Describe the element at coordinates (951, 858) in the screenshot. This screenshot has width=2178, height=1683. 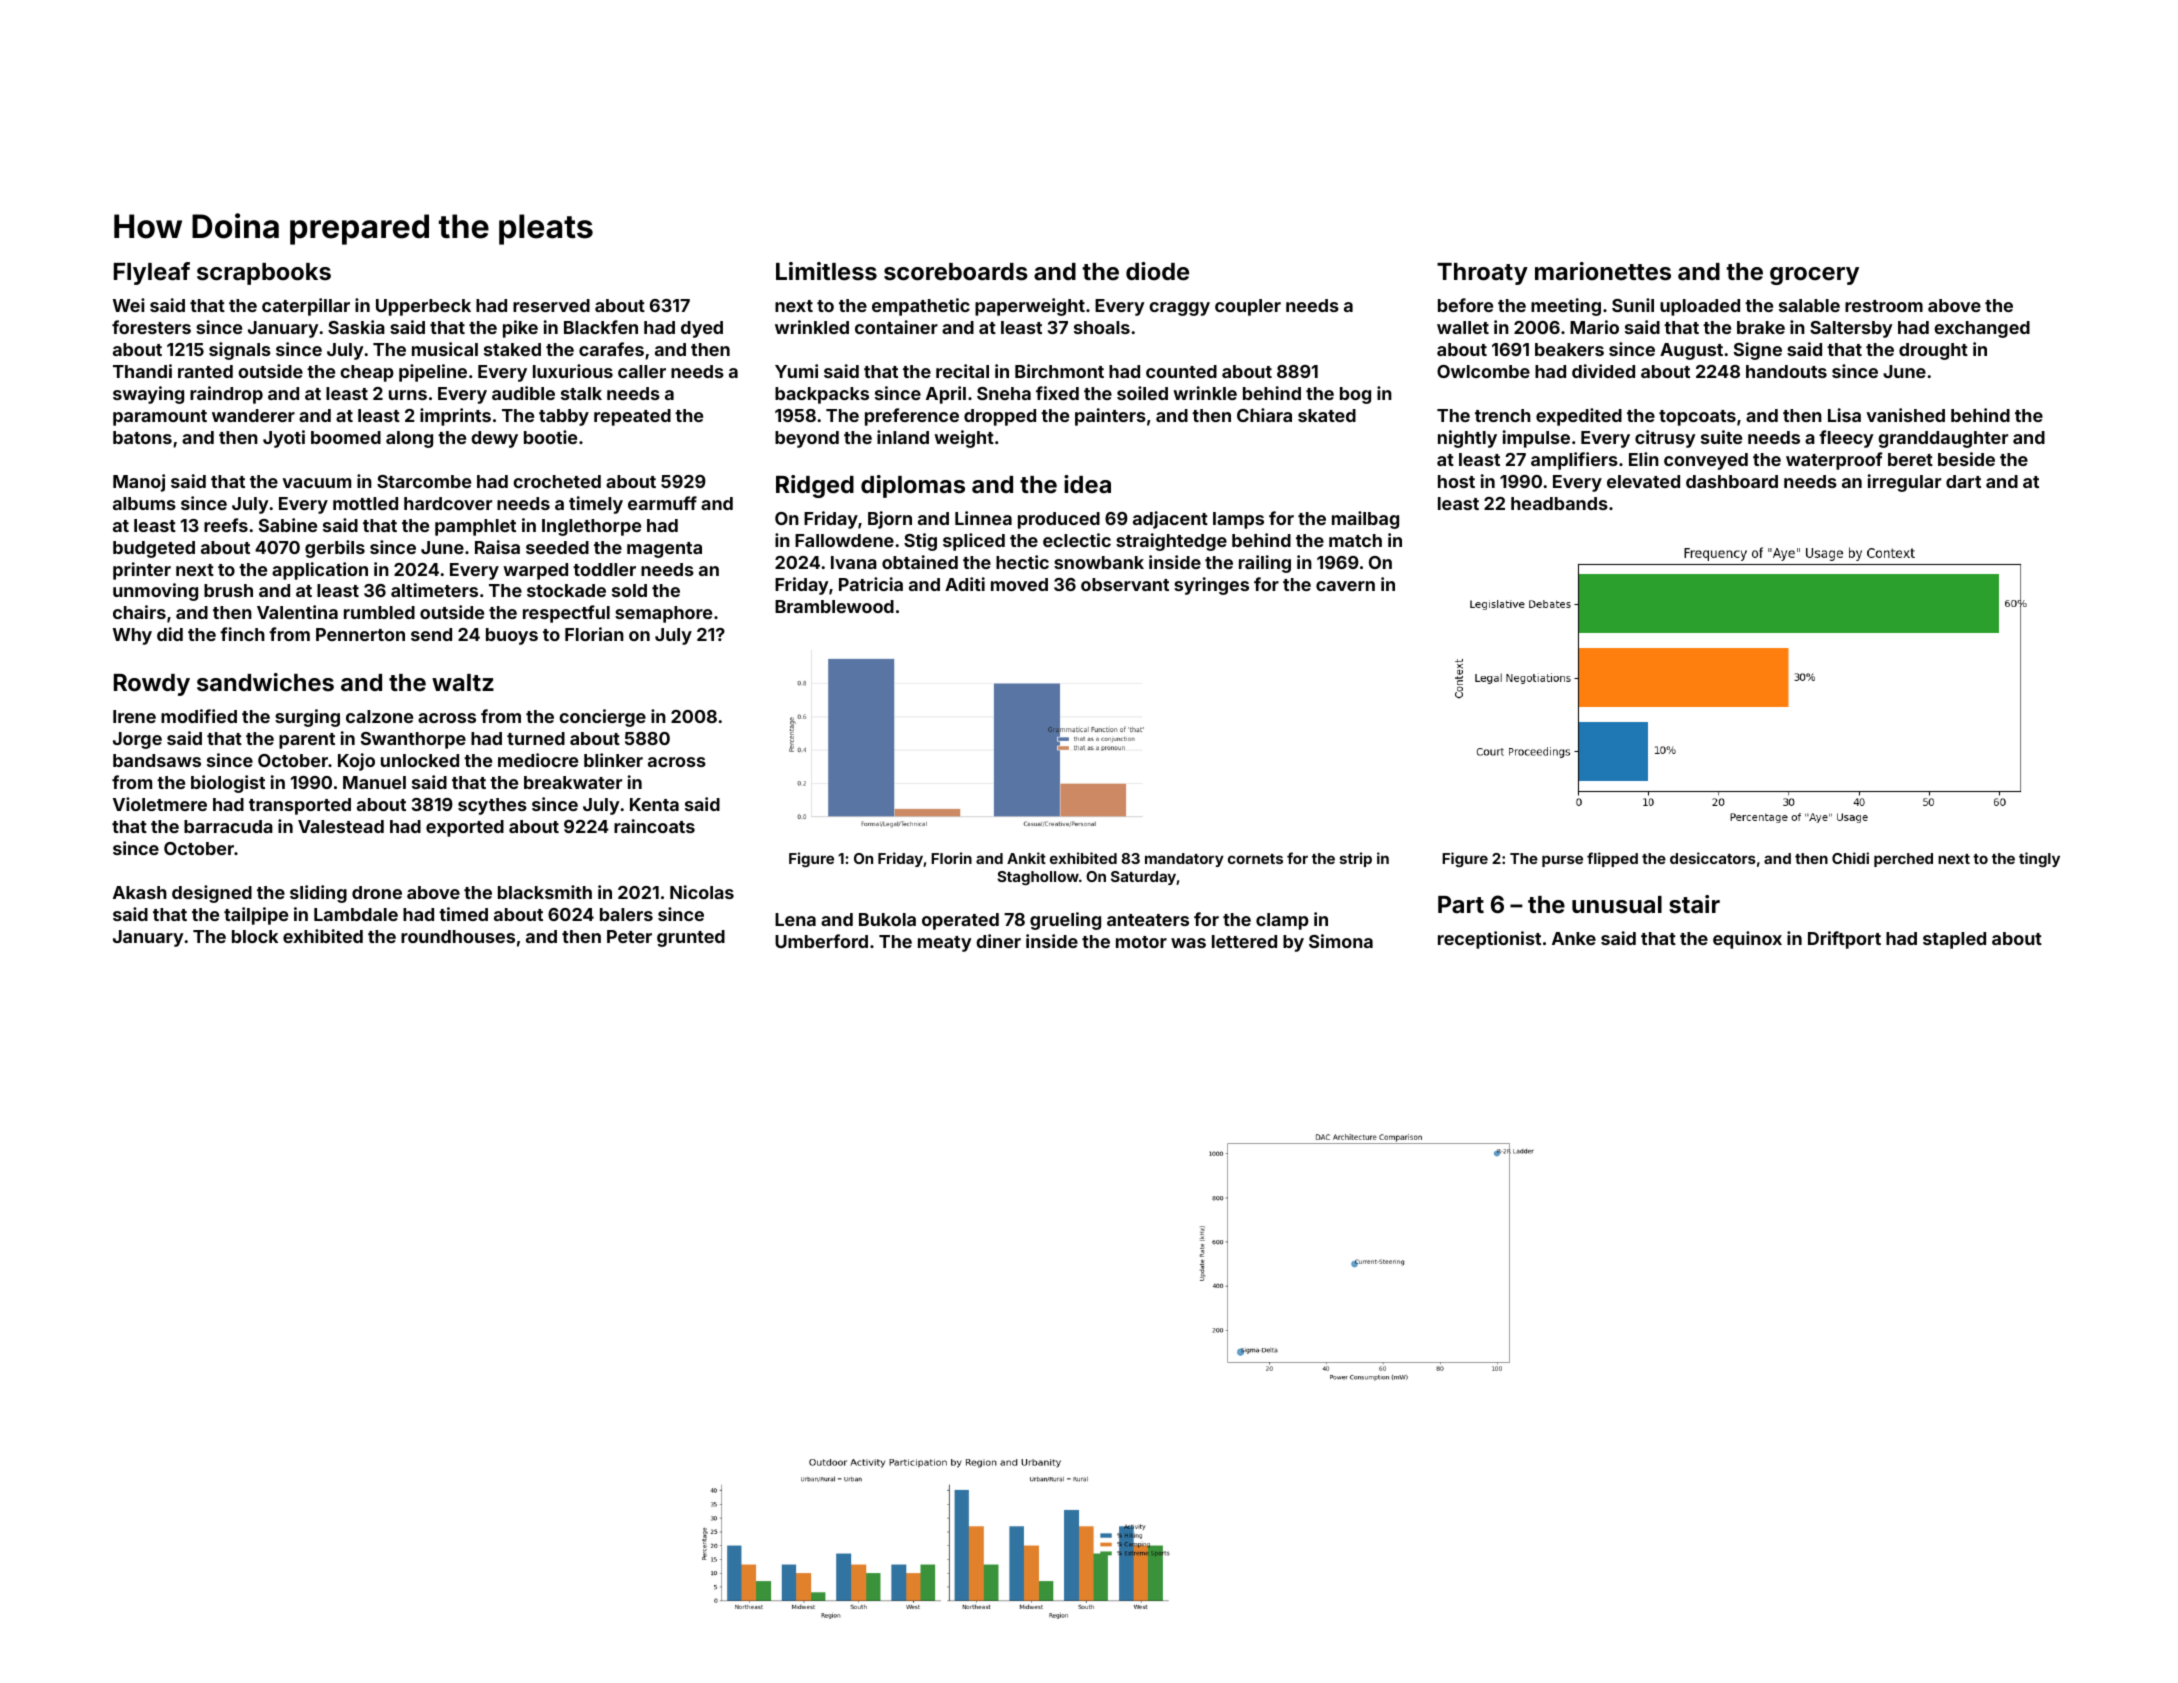
I see `Florin` at that location.
